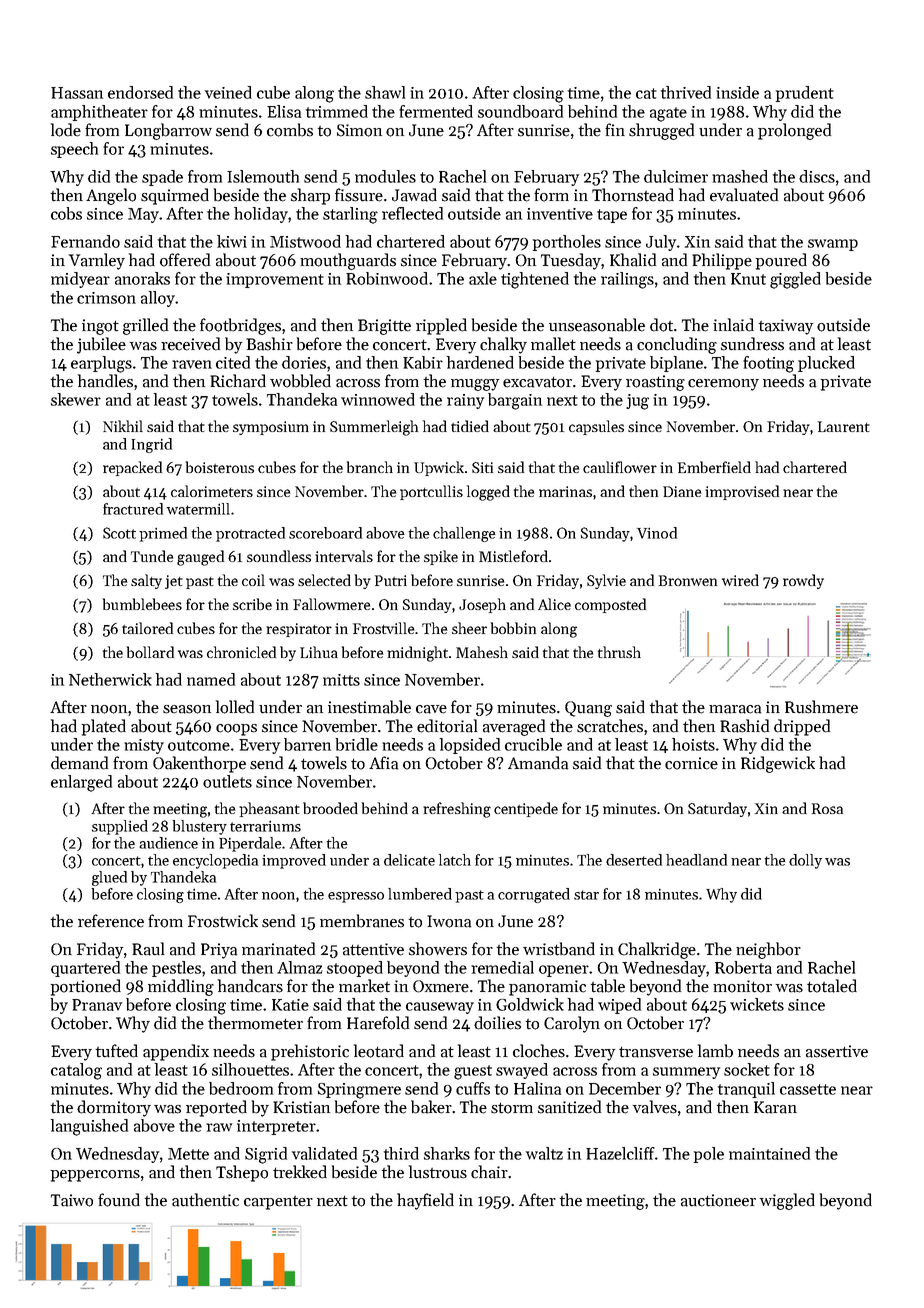  What do you see at coordinates (359, 130) in the document?
I see `Simon` at bounding box center [359, 130].
